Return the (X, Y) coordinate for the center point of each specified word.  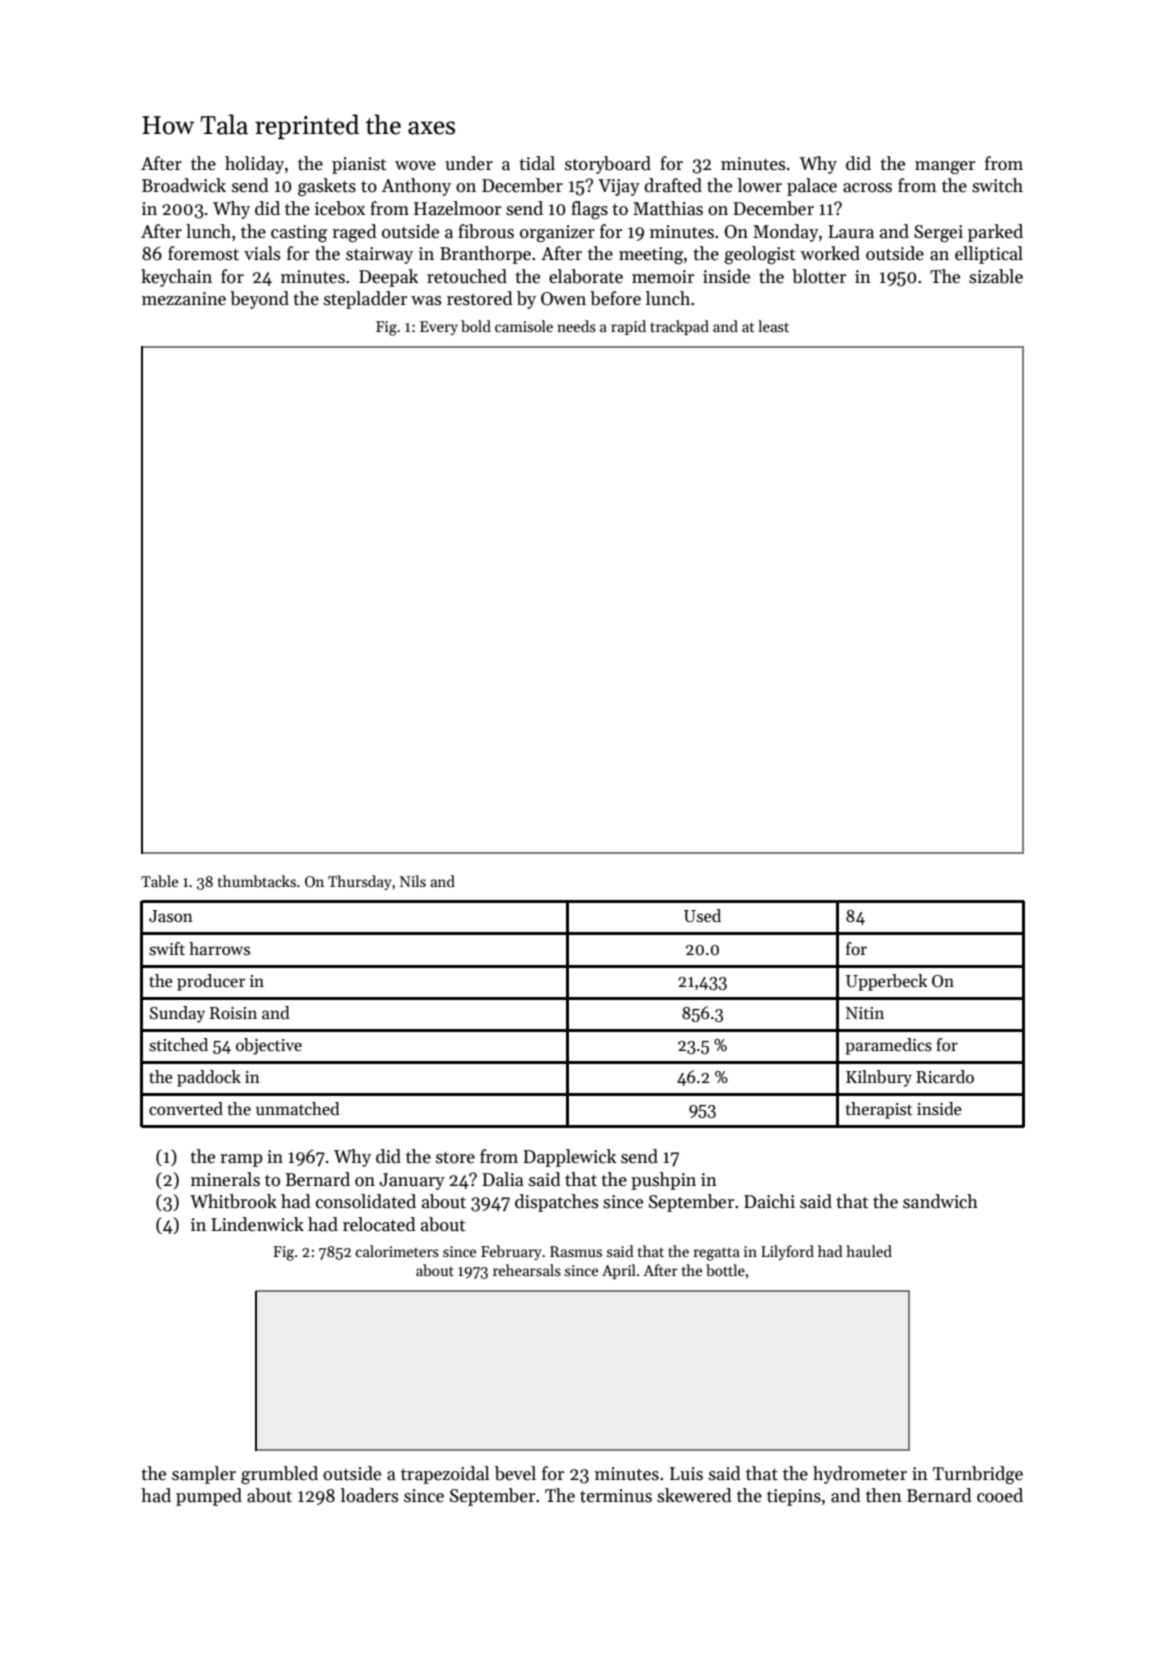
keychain (176, 278)
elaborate (586, 276)
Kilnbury (879, 1078)
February (511, 1252)
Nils (413, 881)
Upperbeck (887, 982)
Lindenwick (257, 1224)
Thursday (359, 882)
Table (159, 881)
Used (702, 916)
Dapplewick (569, 1158)
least (773, 326)
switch (997, 185)
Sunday (177, 1014)
